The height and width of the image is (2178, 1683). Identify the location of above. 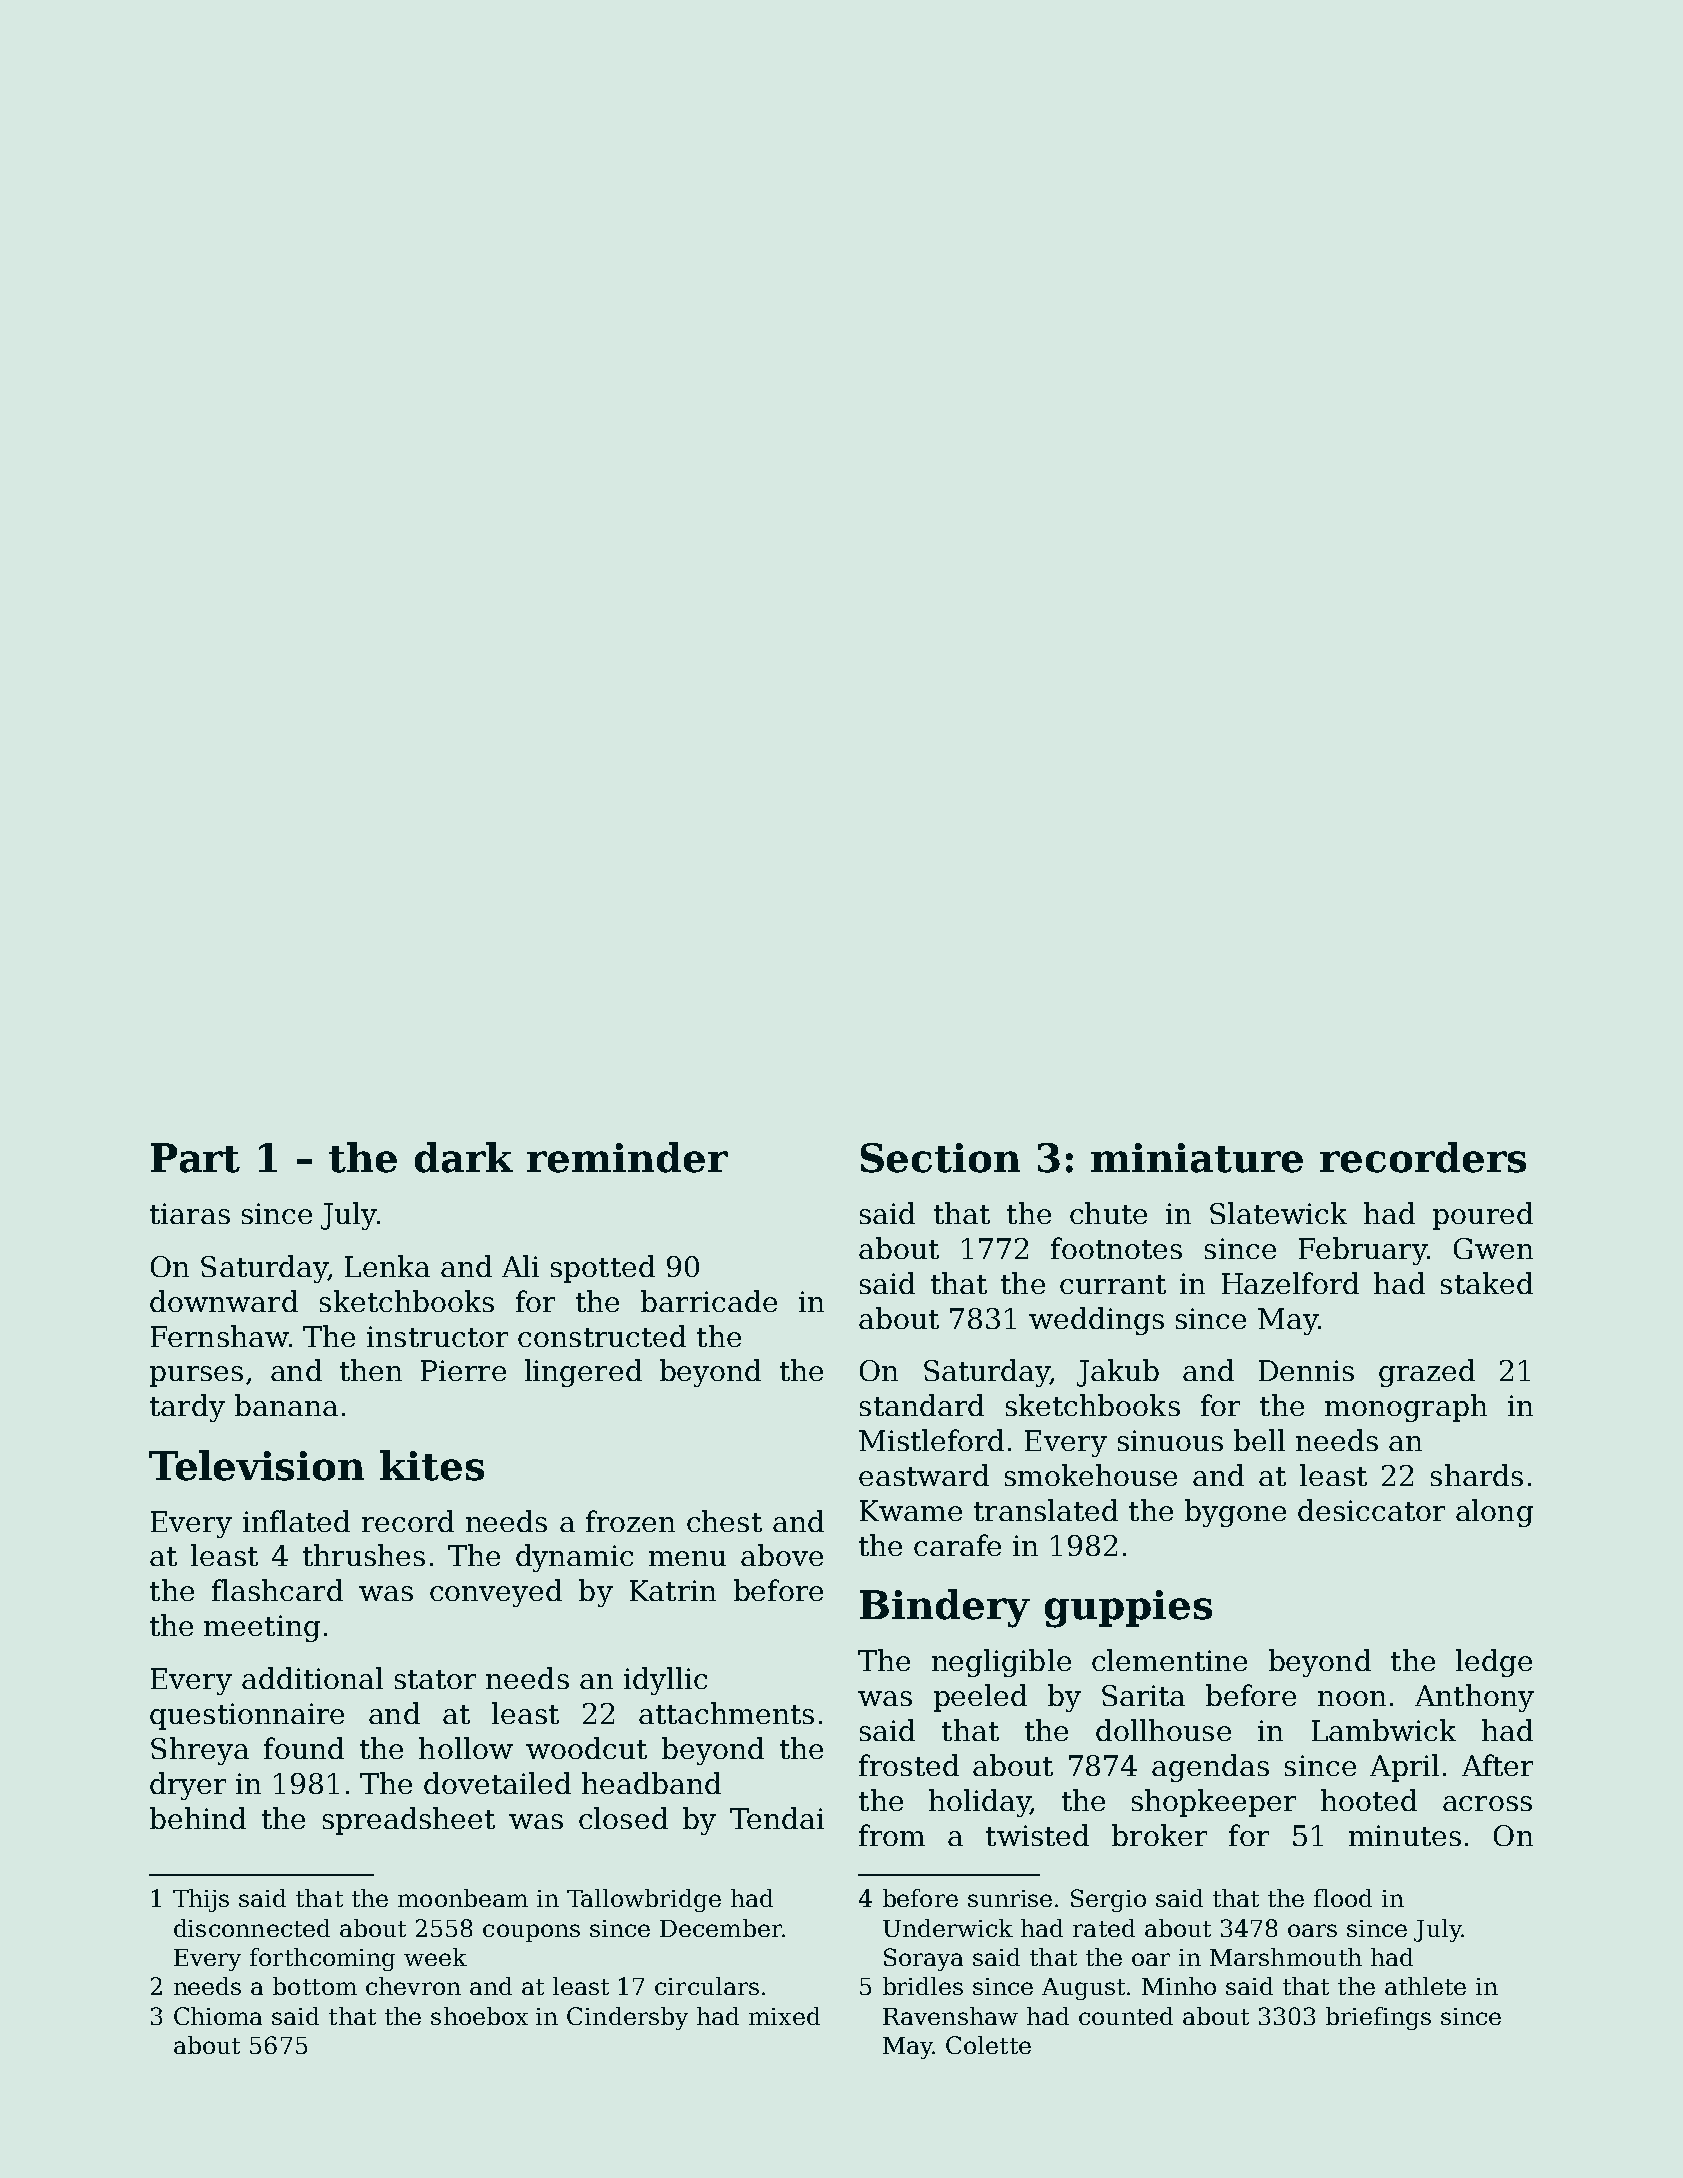
(782, 1555).
